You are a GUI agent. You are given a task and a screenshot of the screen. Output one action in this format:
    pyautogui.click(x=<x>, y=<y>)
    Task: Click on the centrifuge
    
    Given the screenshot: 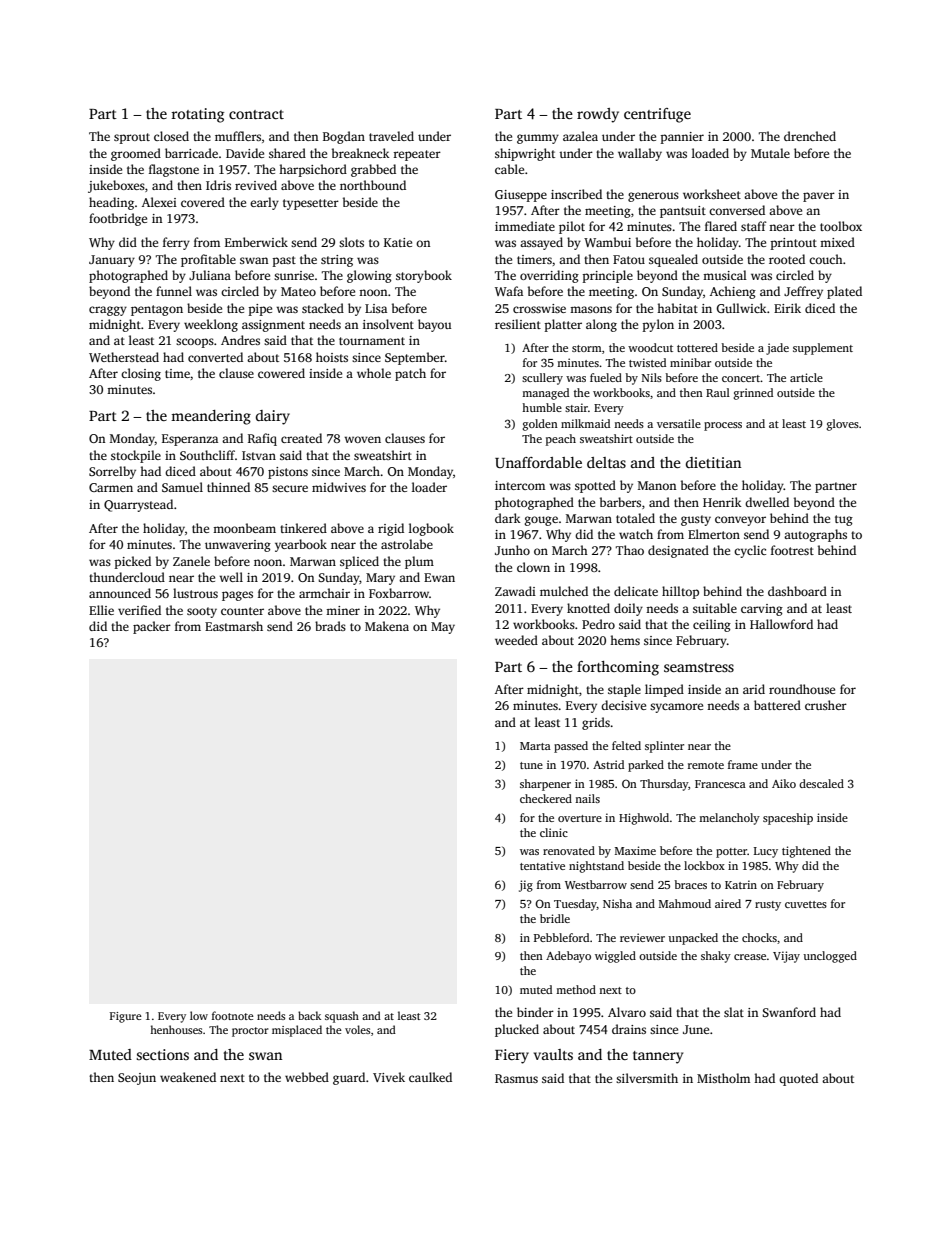 What is the action you would take?
    pyautogui.click(x=657, y=115)
